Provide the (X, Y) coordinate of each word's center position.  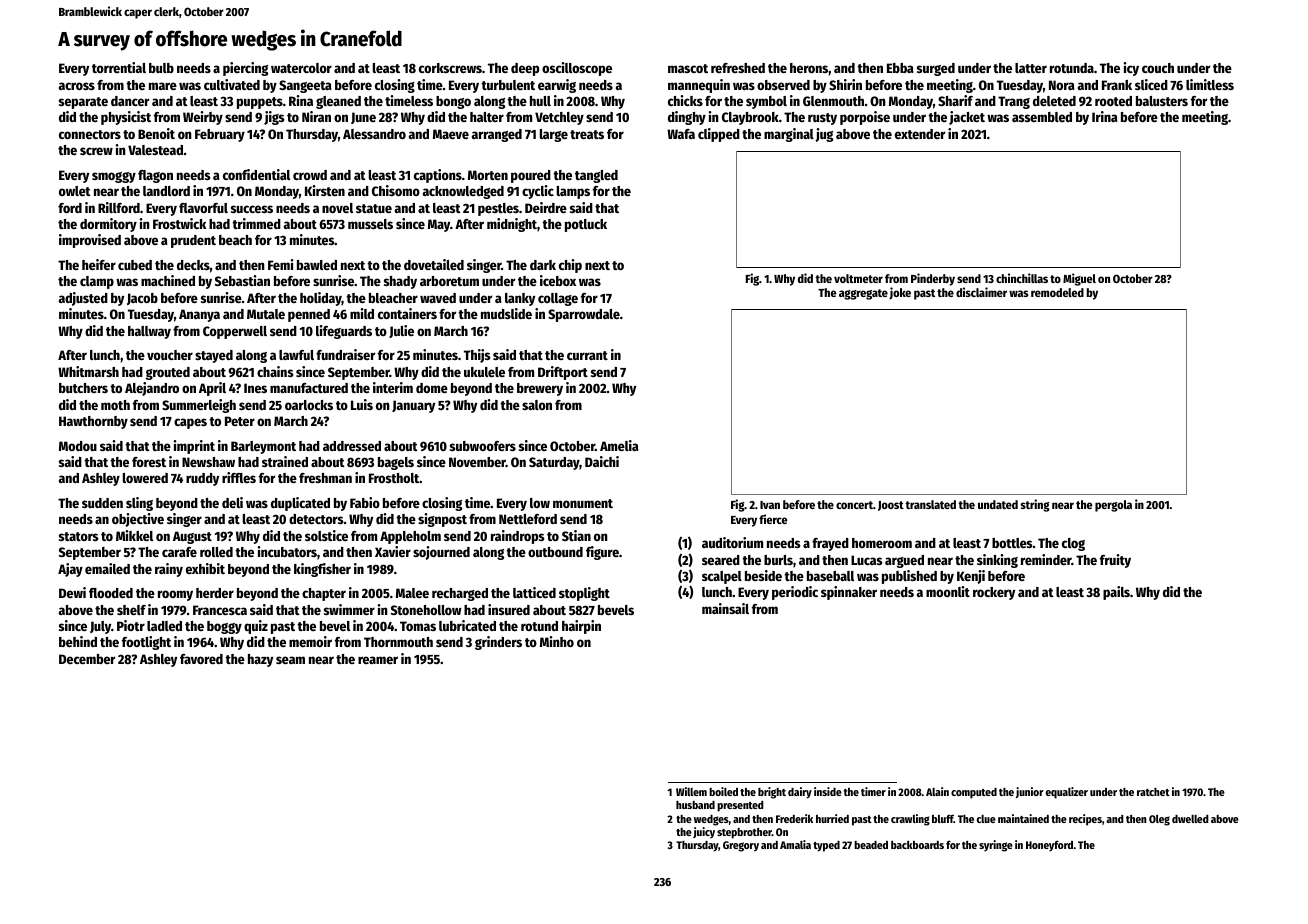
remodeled (1057, 292)
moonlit (948, 591)
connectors (90, 134)
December (87, 659)
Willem (691, 791)
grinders (498, 643)
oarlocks (309, 405)
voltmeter (858, 278)
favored (201, 659)
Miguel (1079, 279)
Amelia (619, 445)
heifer (99, 264)
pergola (1113, 506)
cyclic (538, 192)
